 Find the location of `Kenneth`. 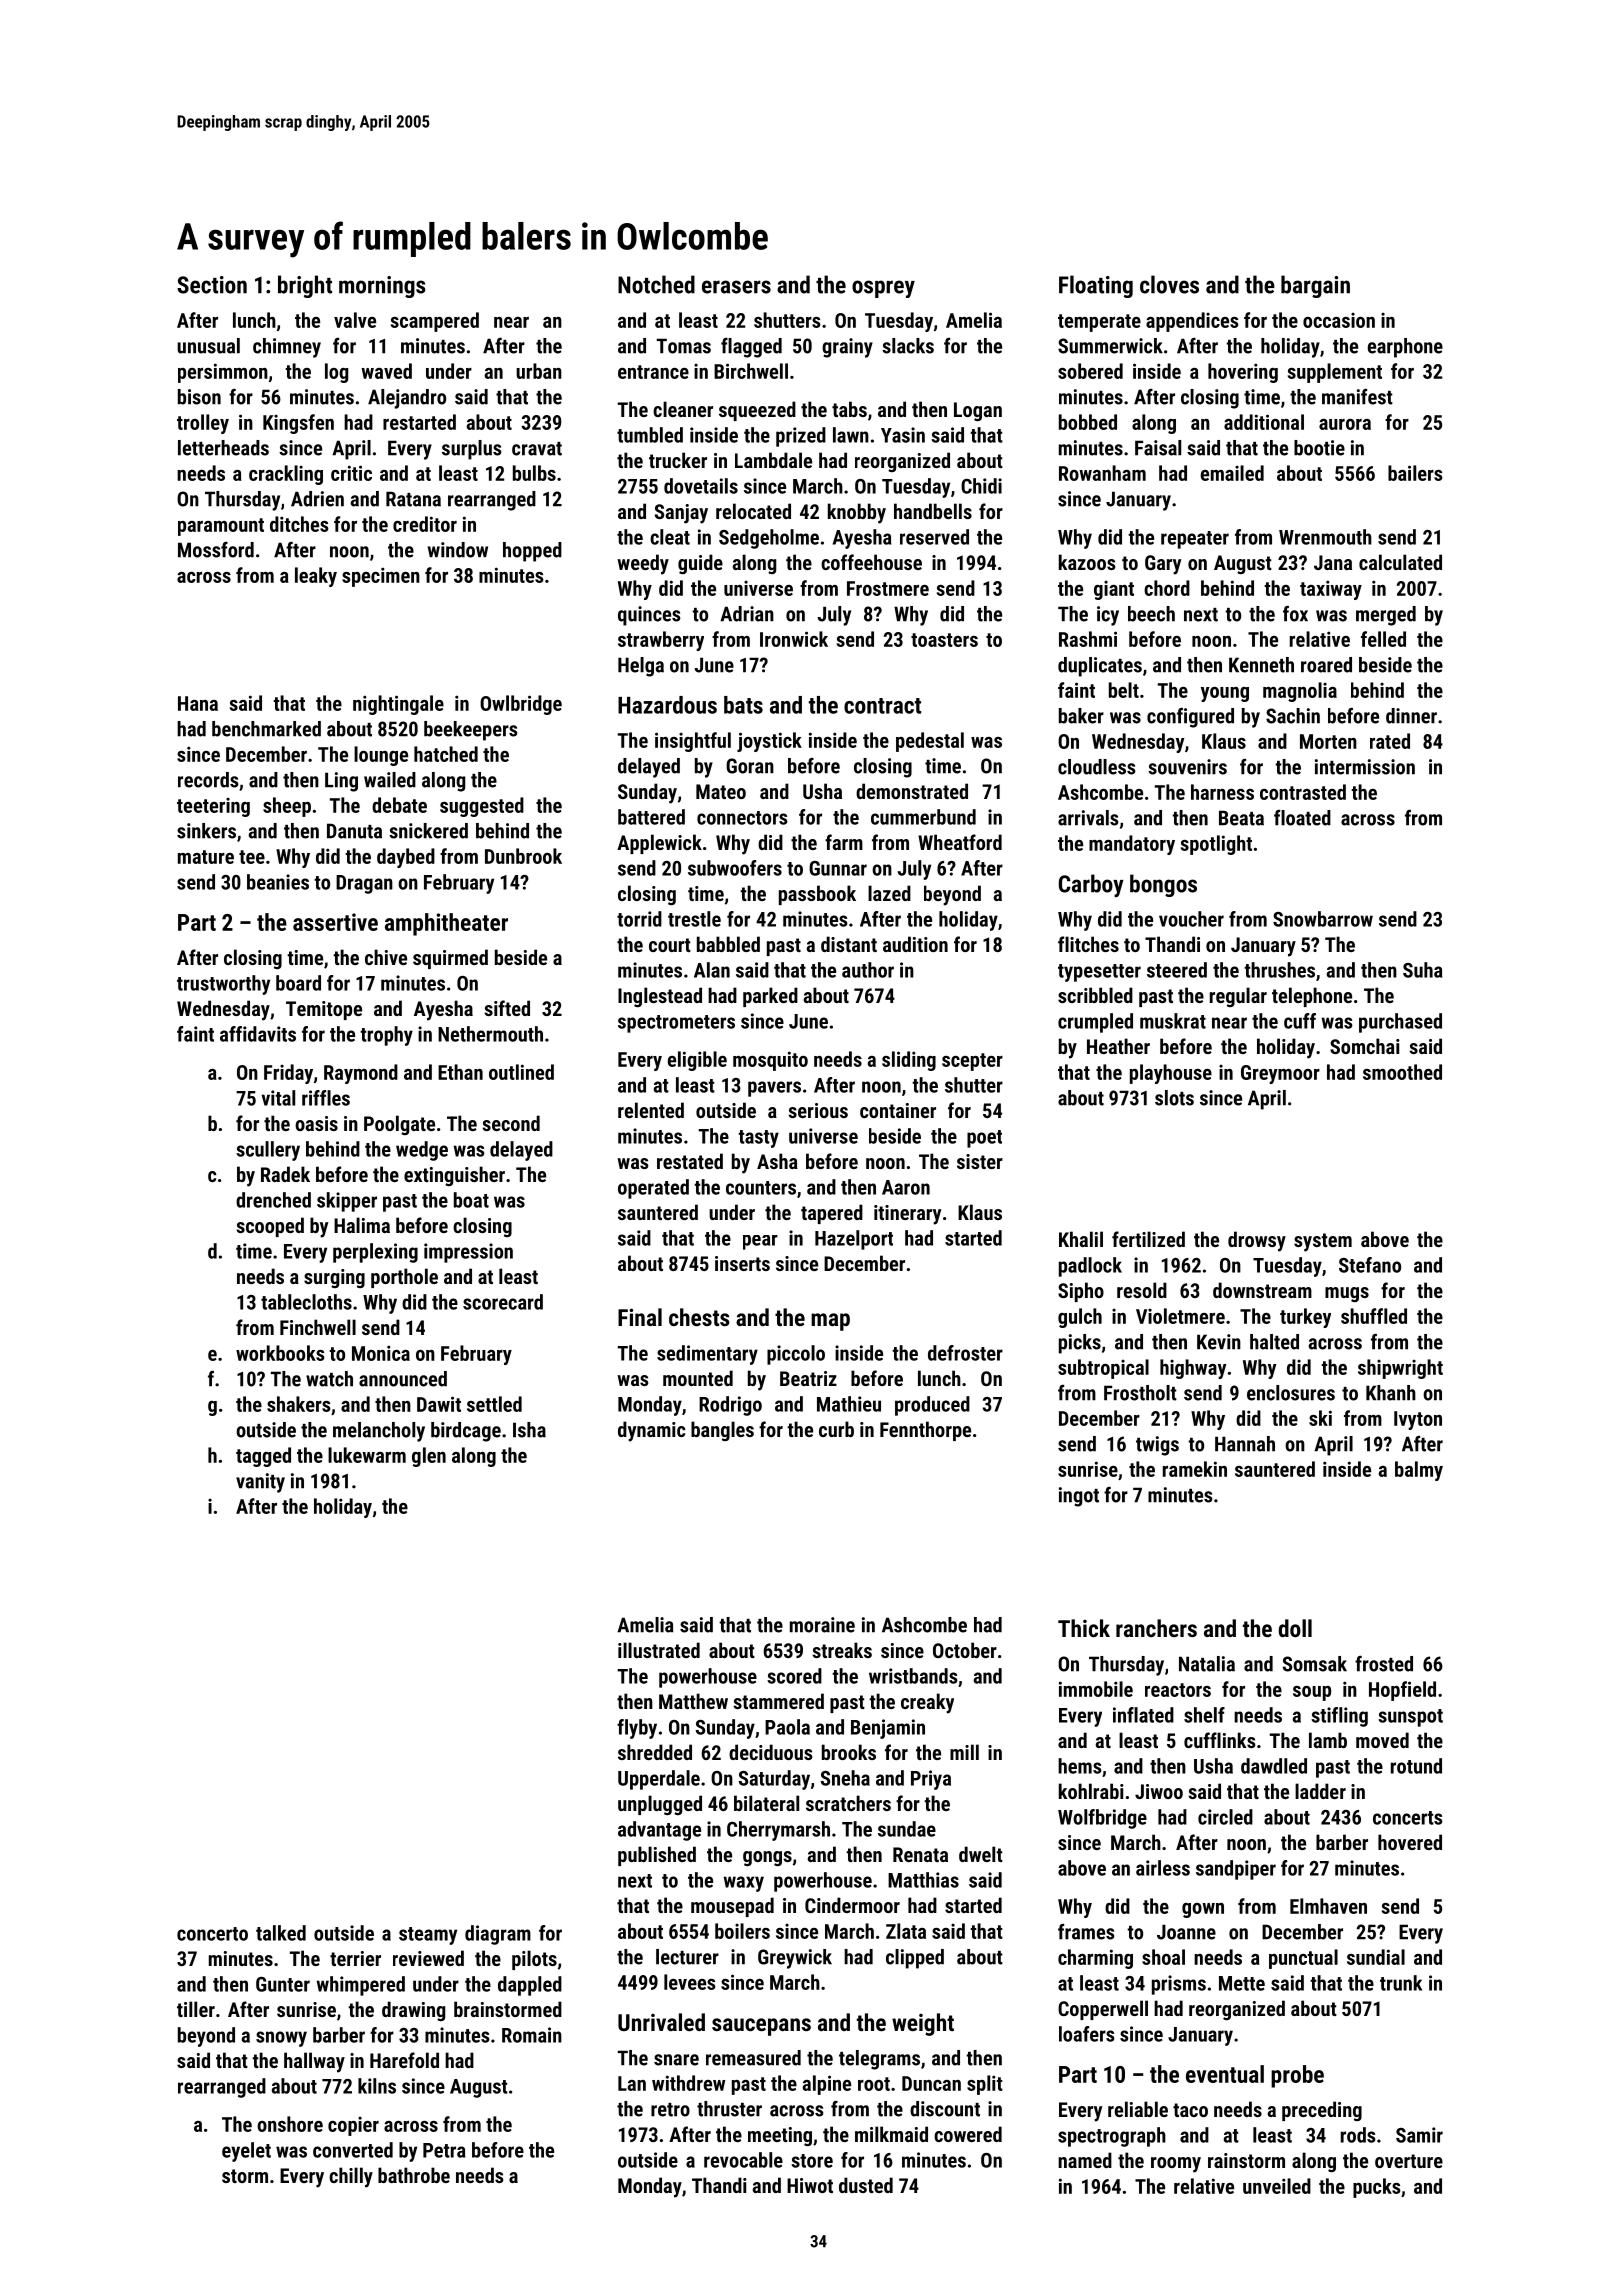

Kenneth is located at coordinates (1261, 665).
